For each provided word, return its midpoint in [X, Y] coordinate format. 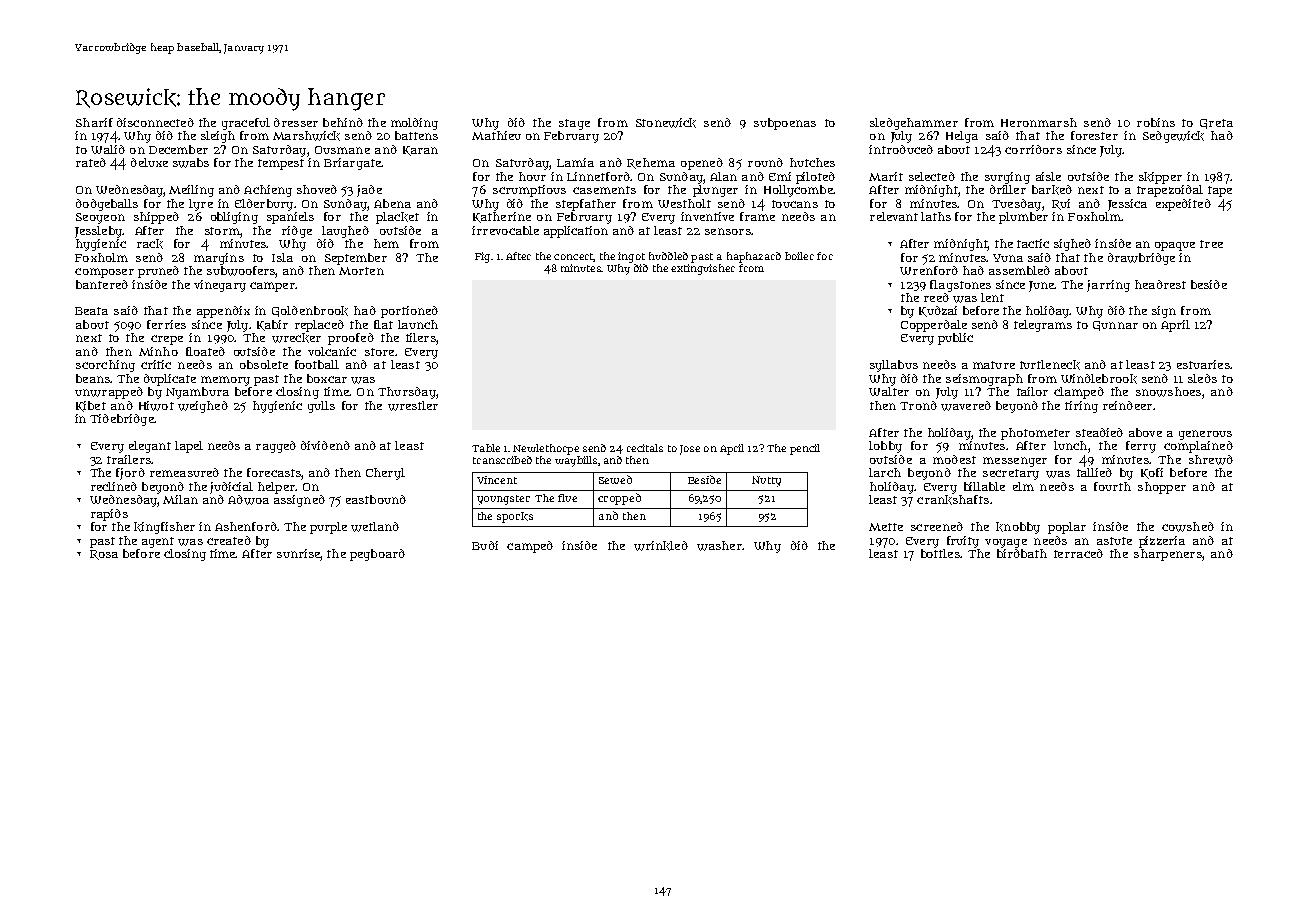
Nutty [766, 481]
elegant [150, 447]
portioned [409, 312]
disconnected [155, 122]
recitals [645, 448]
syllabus [894, 366]
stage [574, 124]
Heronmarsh [1039, 122]
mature [994, 365]
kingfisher [164, 528]
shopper [1162, 488]
